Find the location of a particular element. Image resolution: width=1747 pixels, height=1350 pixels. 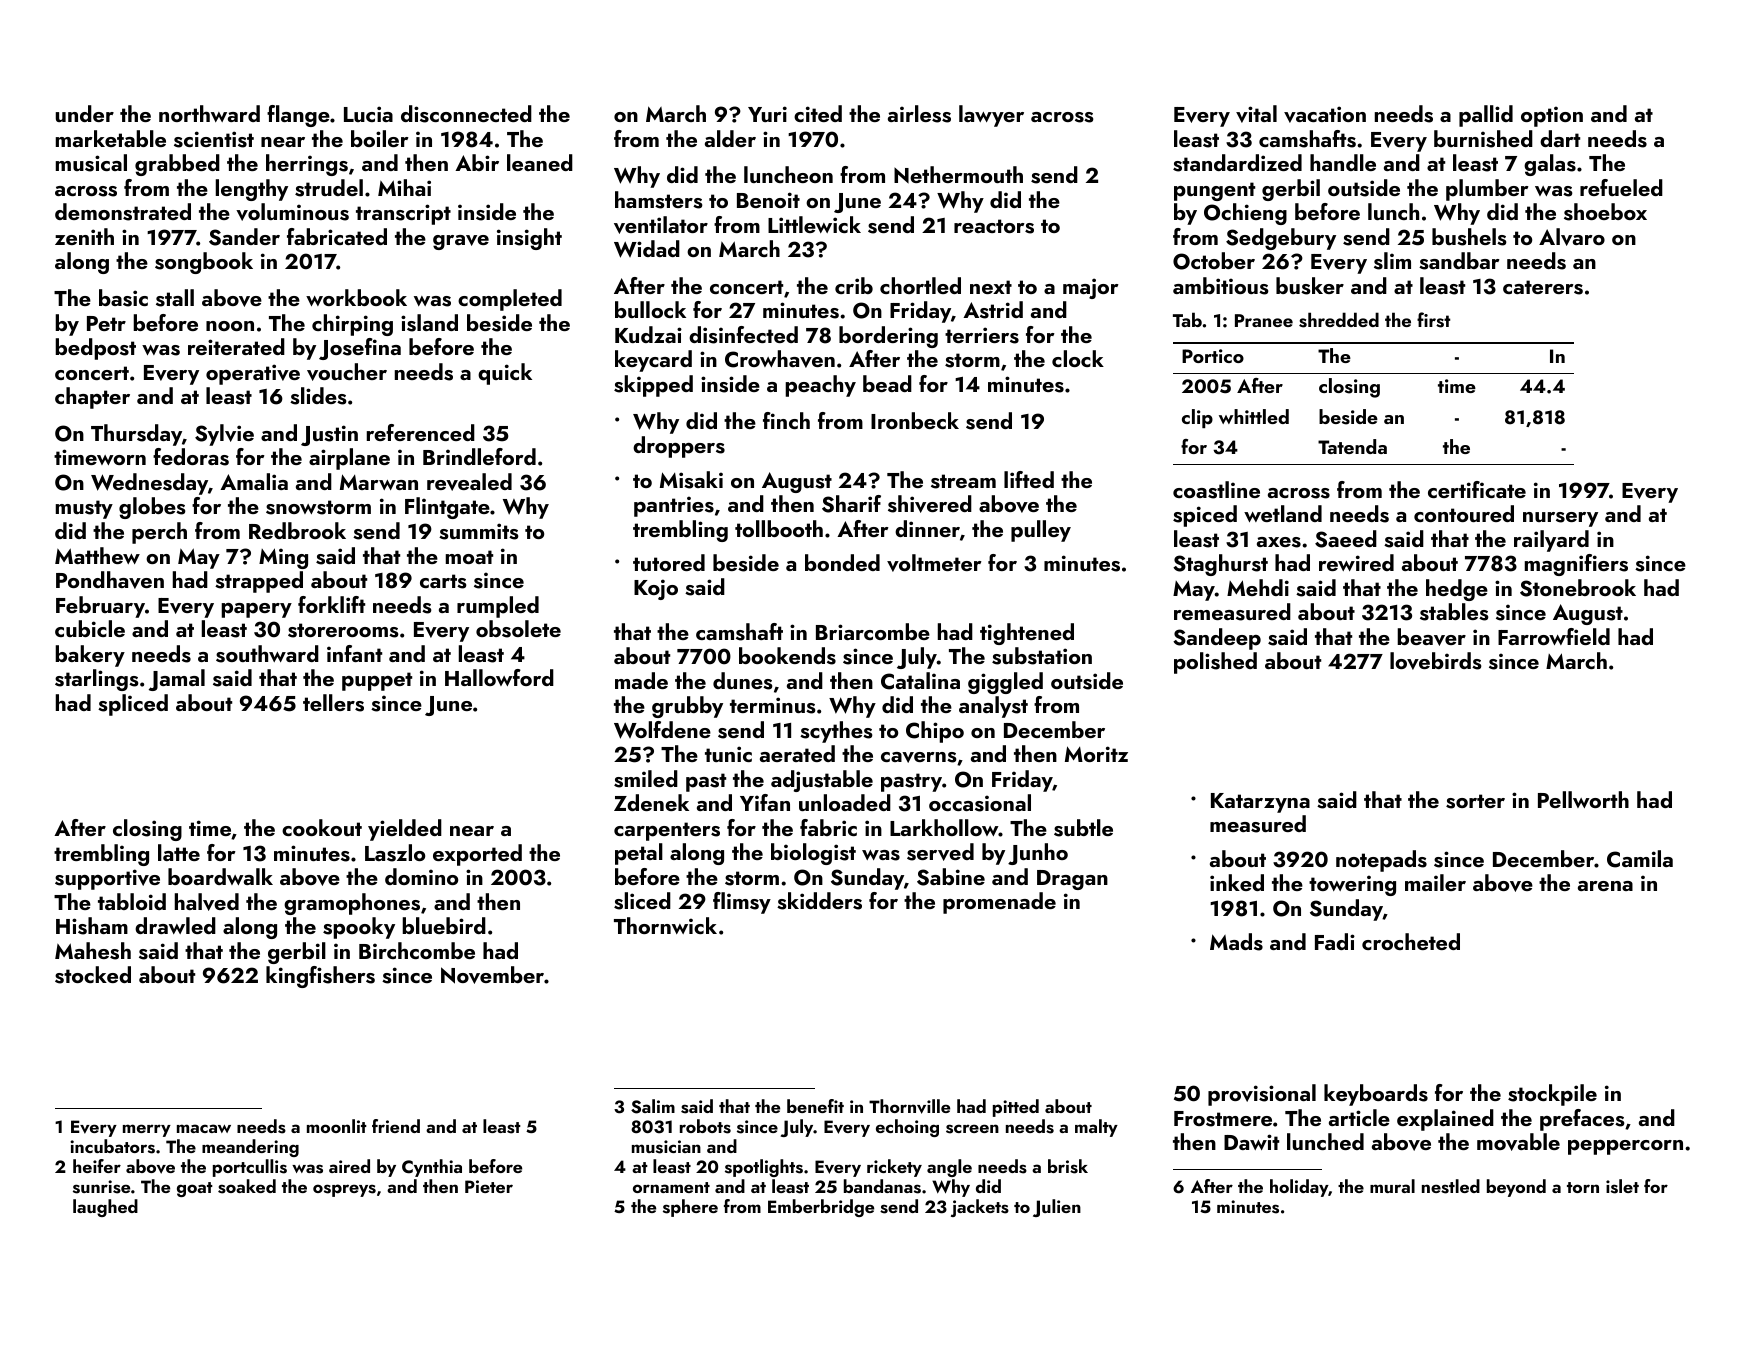

option is located at coordinates (1552, 116).
